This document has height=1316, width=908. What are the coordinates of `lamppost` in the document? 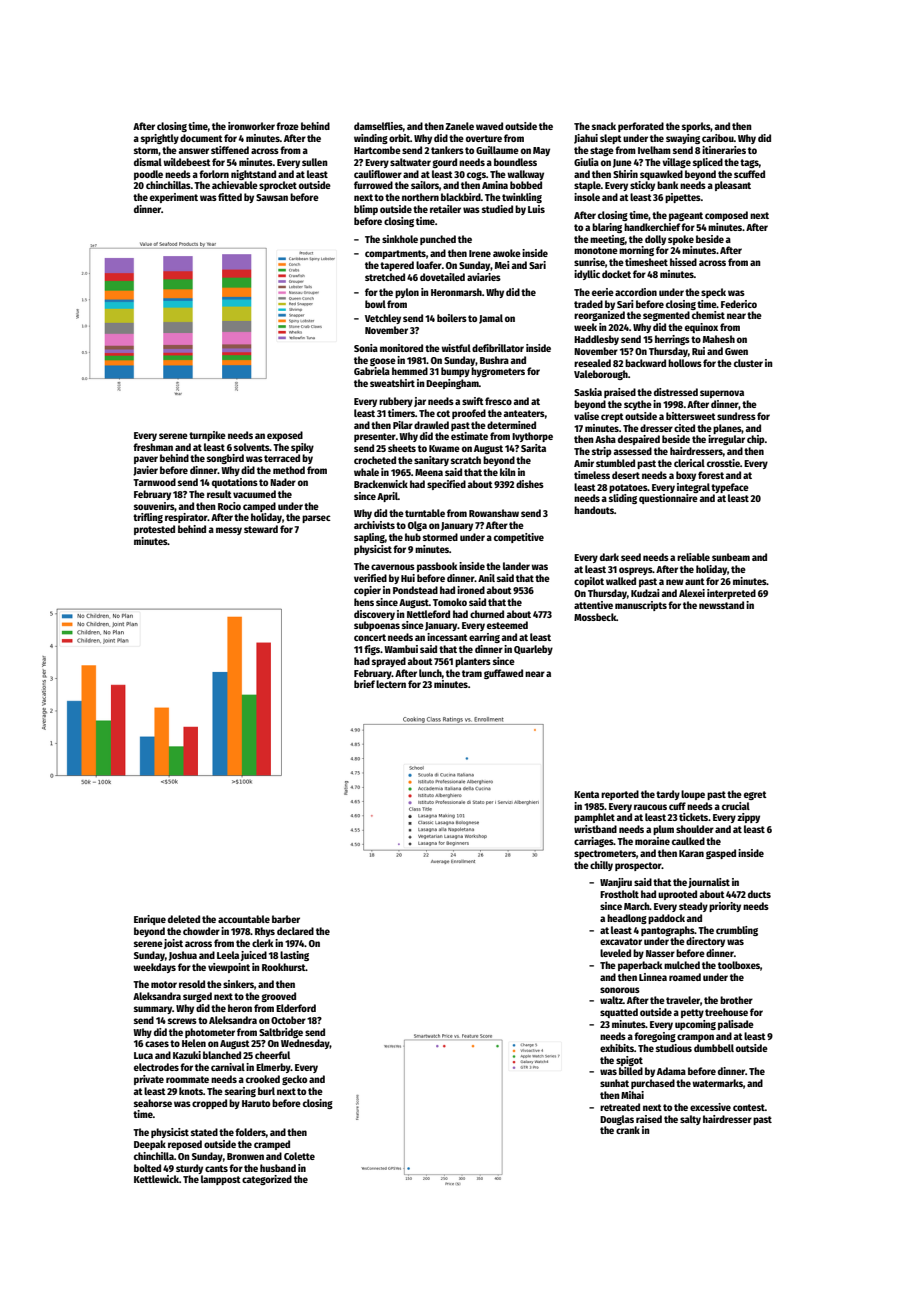 It's located at (221, 1180).
